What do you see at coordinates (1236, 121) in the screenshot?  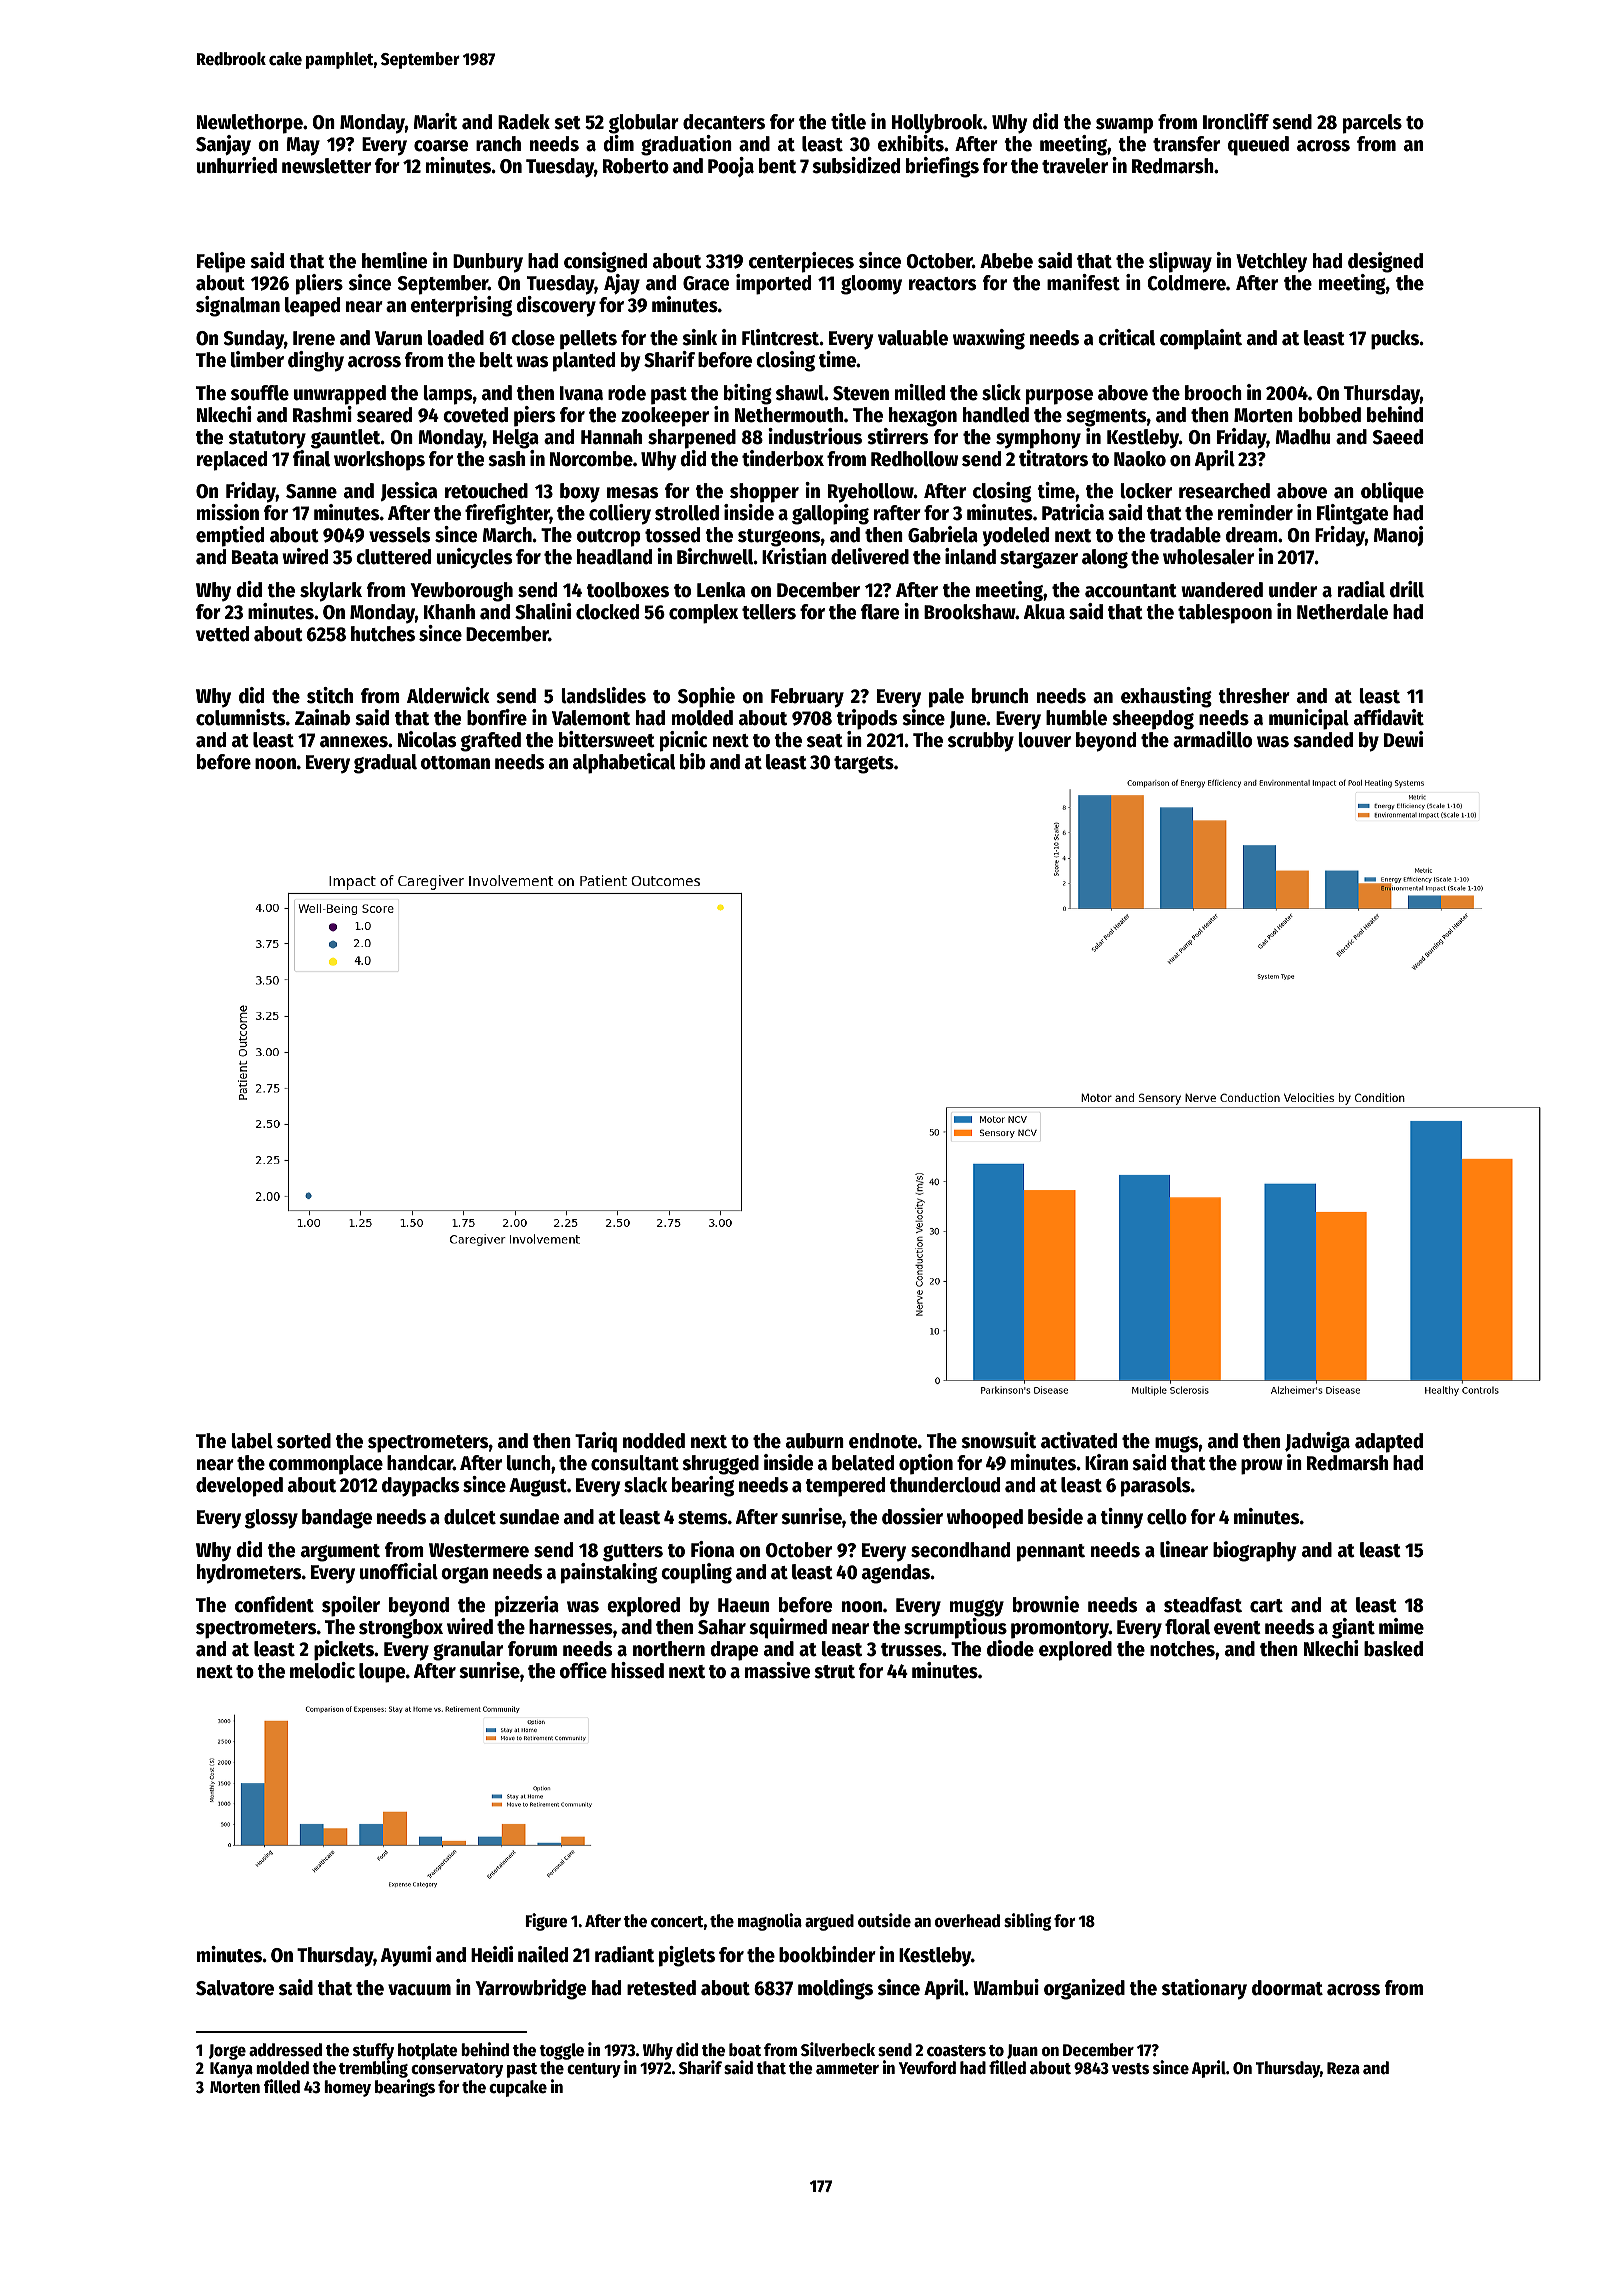 I see `Ironcliff` at bounding box center [1236, 121].
